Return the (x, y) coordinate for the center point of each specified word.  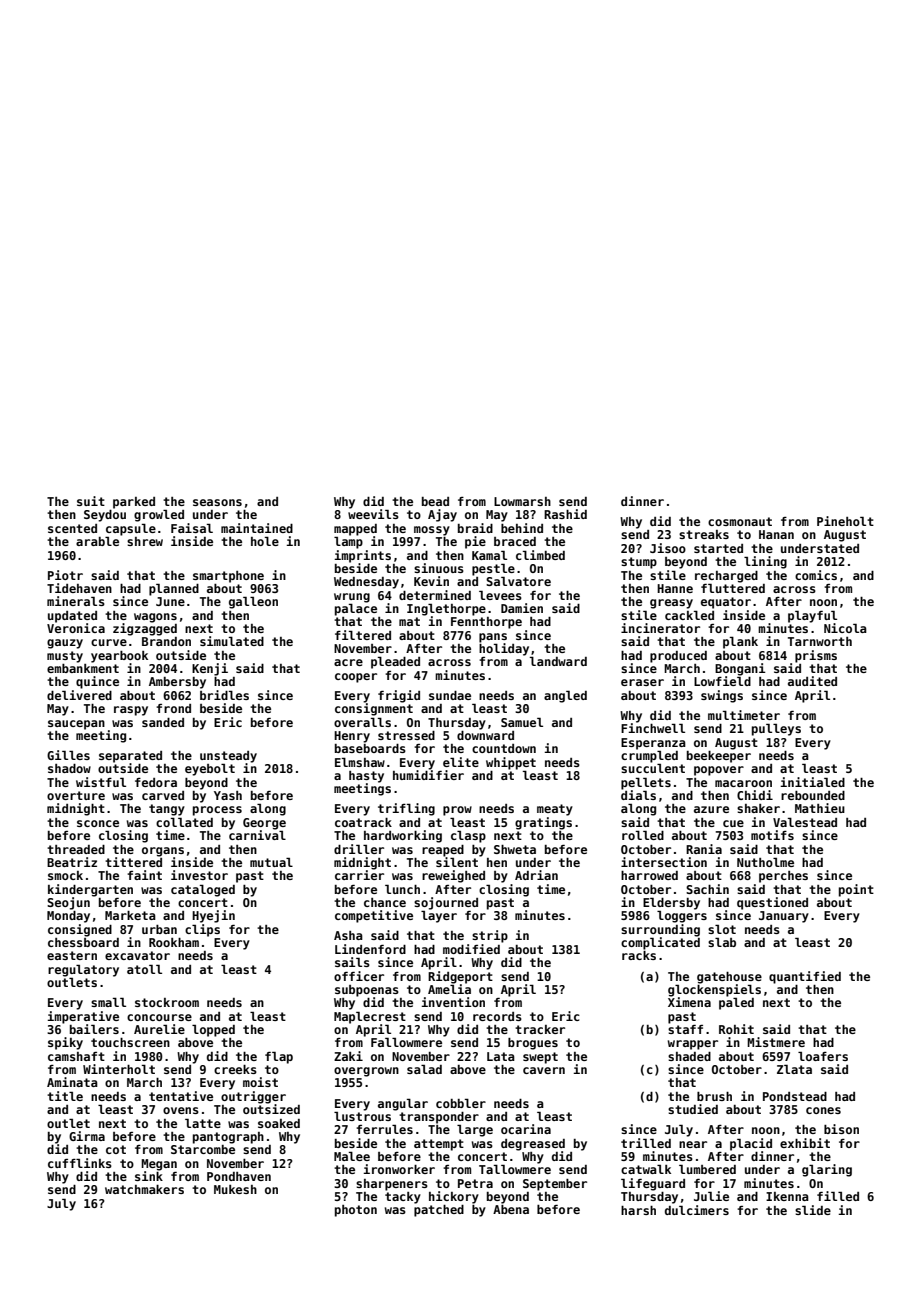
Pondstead (795, 1096)
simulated (232, 641)
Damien (522, 608)
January (784, 917)
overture (76, 795)
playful (812, 616)
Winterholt (119, 1069)
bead (435, 501)
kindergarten (90, 890)
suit (91, 501)
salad (424, 1069)
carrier (359, 875)
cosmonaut (740, 521)
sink (149, 1176)
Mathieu (820, 808)
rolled (643, 835)
